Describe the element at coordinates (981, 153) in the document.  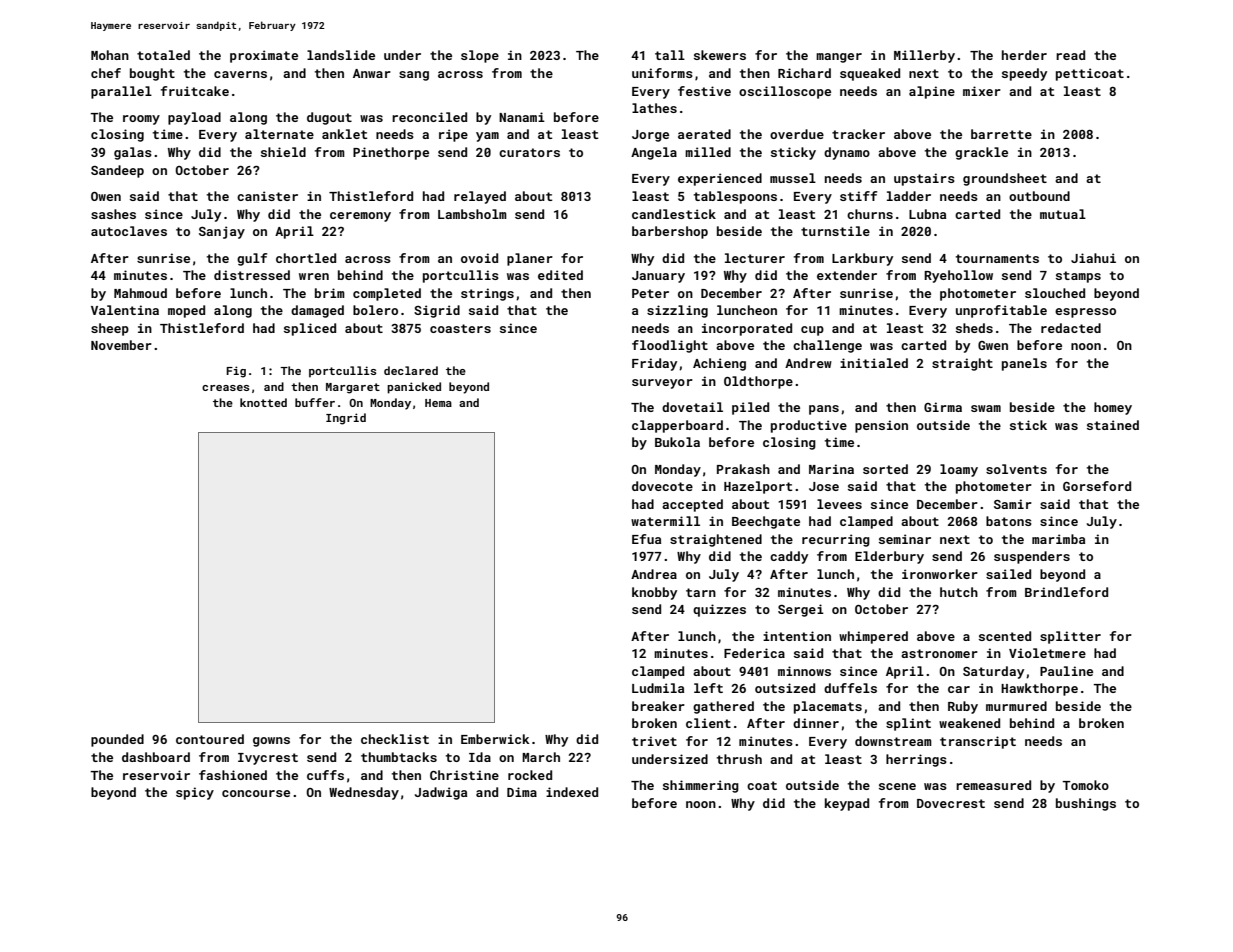
I see `grackle` at that location.
